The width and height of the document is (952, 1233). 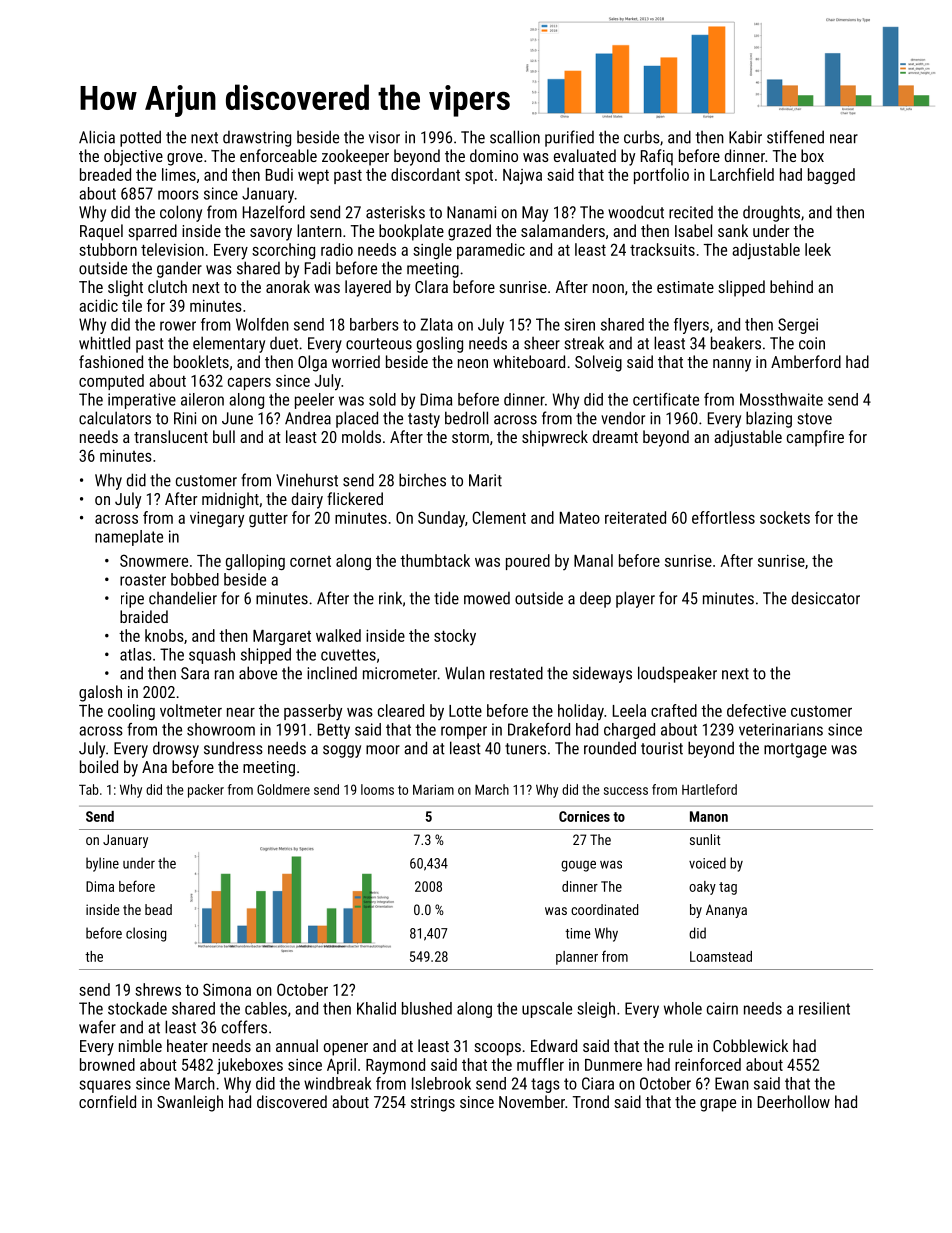 I want to click on Deerhollow, so click(x=794, y=1101).
